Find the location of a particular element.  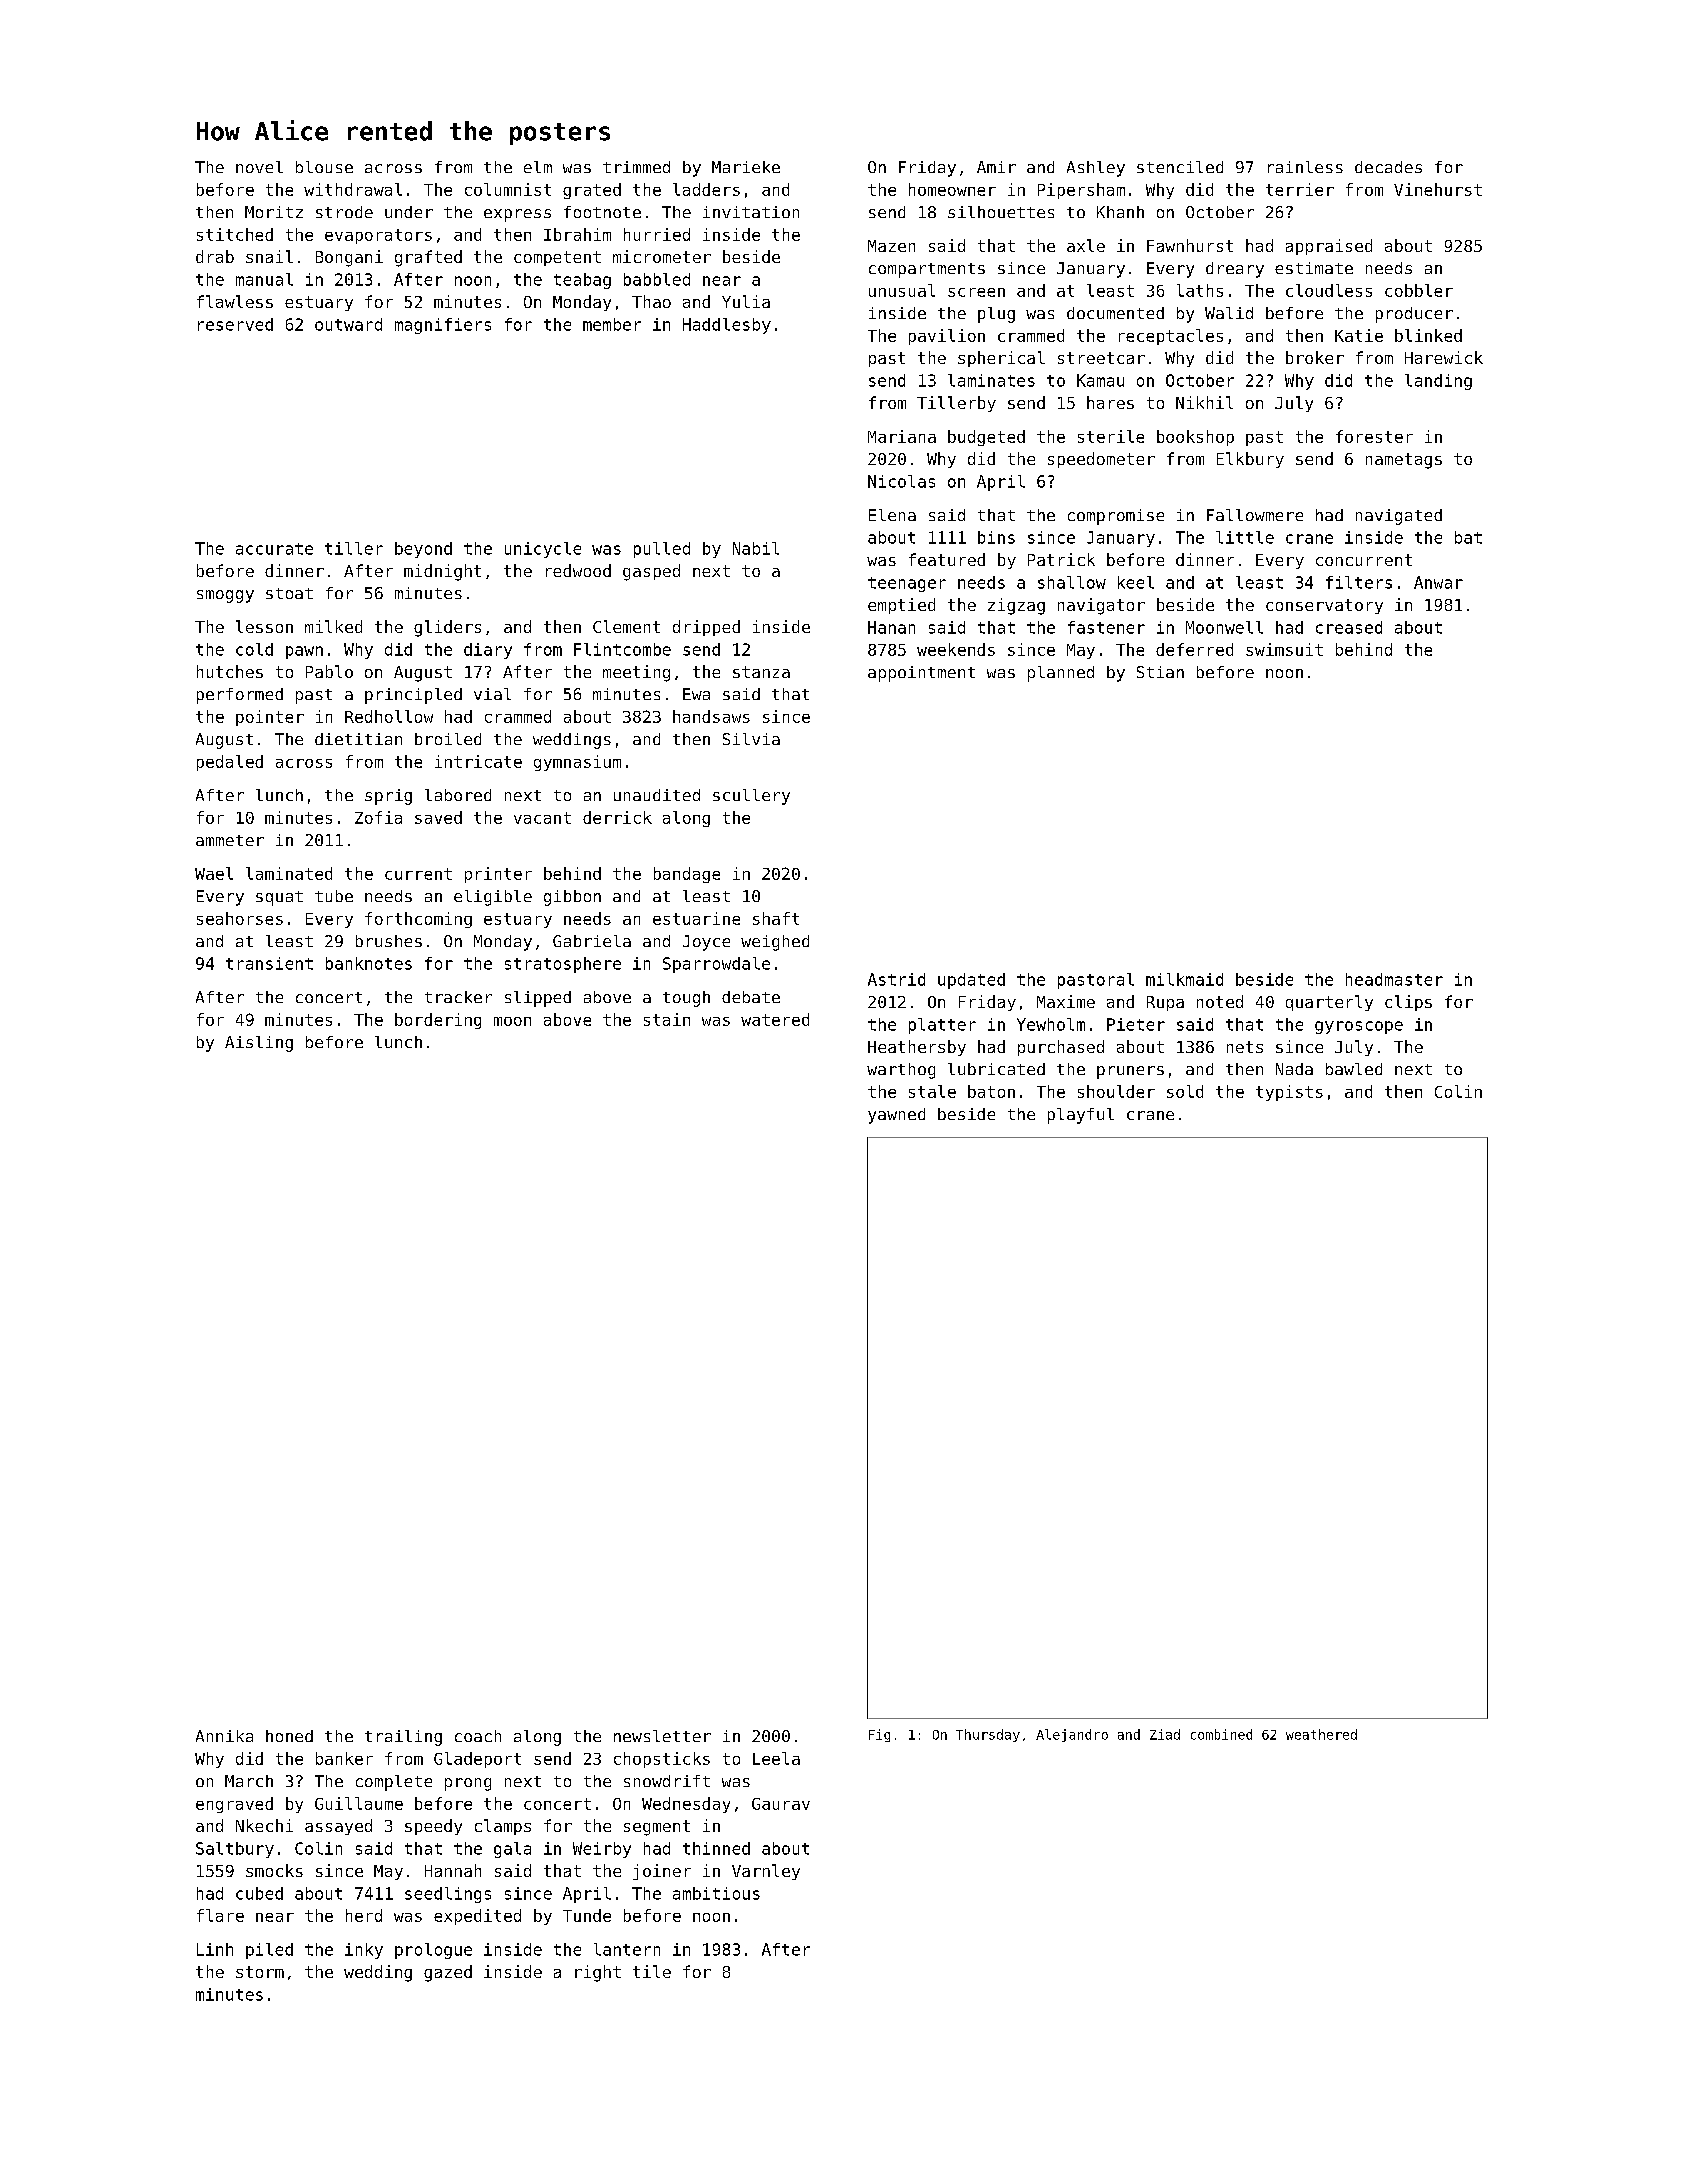

Aisling is located at coordinates (259, 1044).
